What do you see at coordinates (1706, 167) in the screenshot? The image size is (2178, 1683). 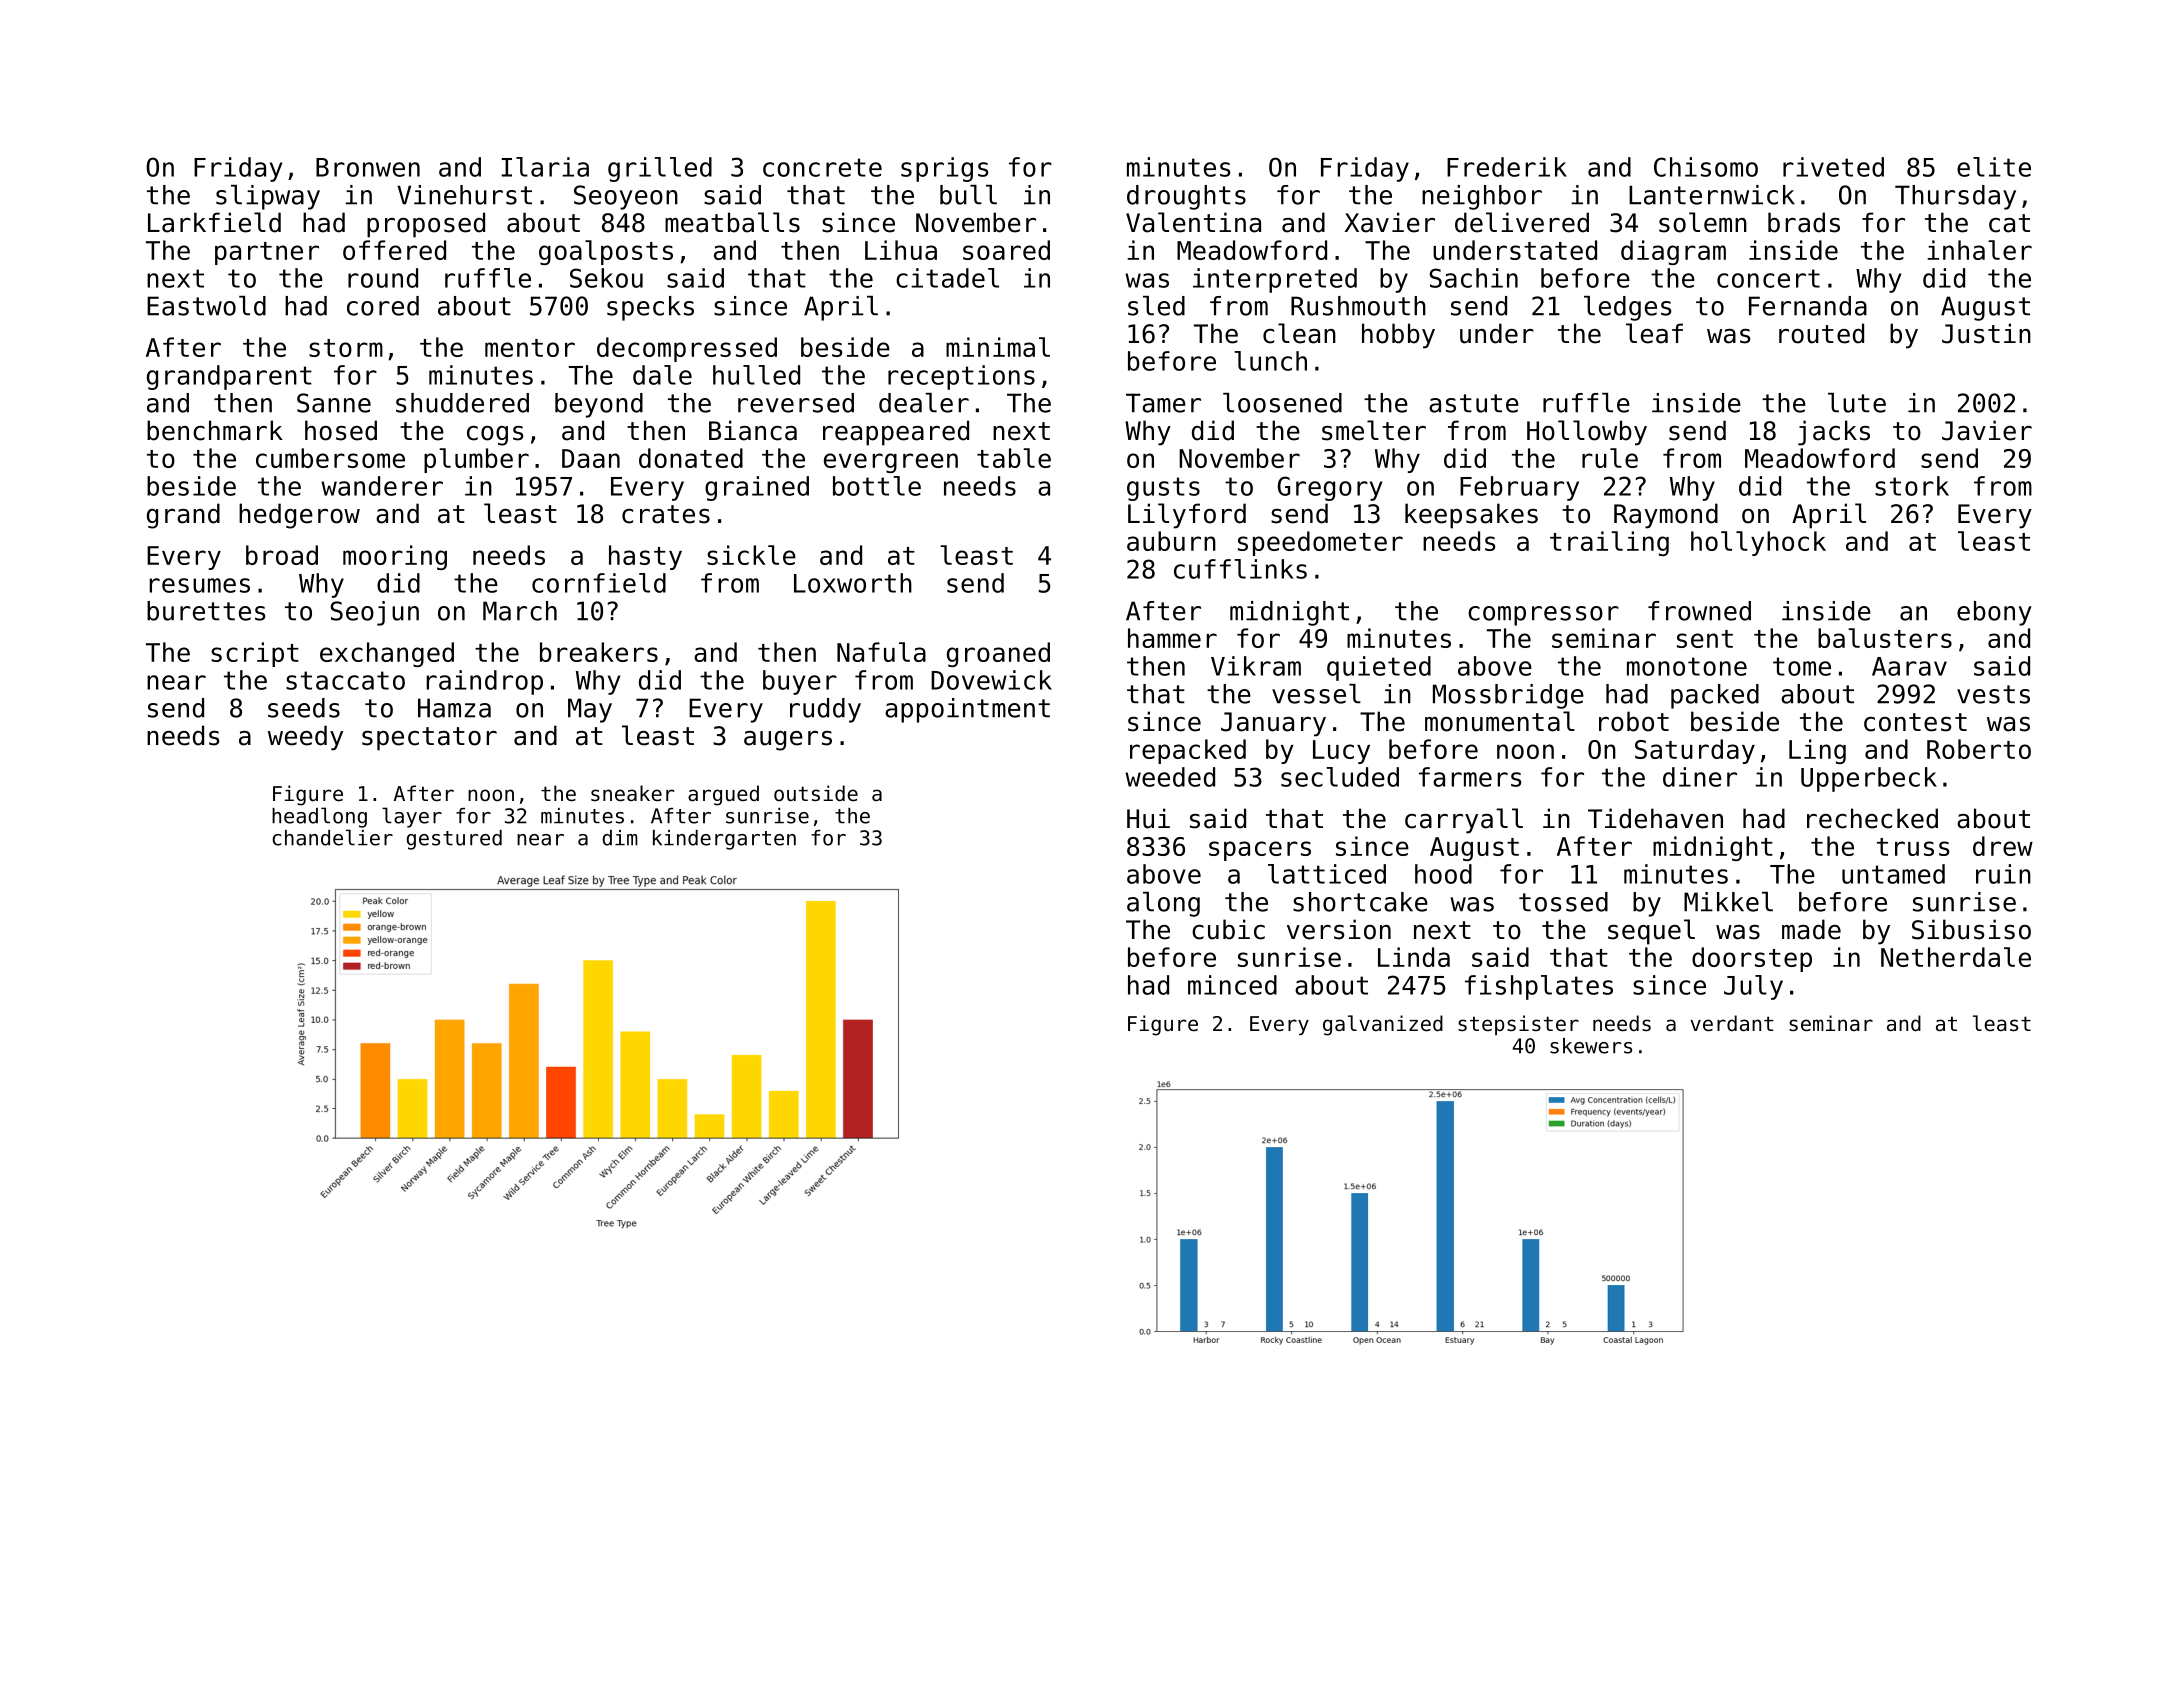 I see `Chisomo` at bounding box center [1706, 167].
